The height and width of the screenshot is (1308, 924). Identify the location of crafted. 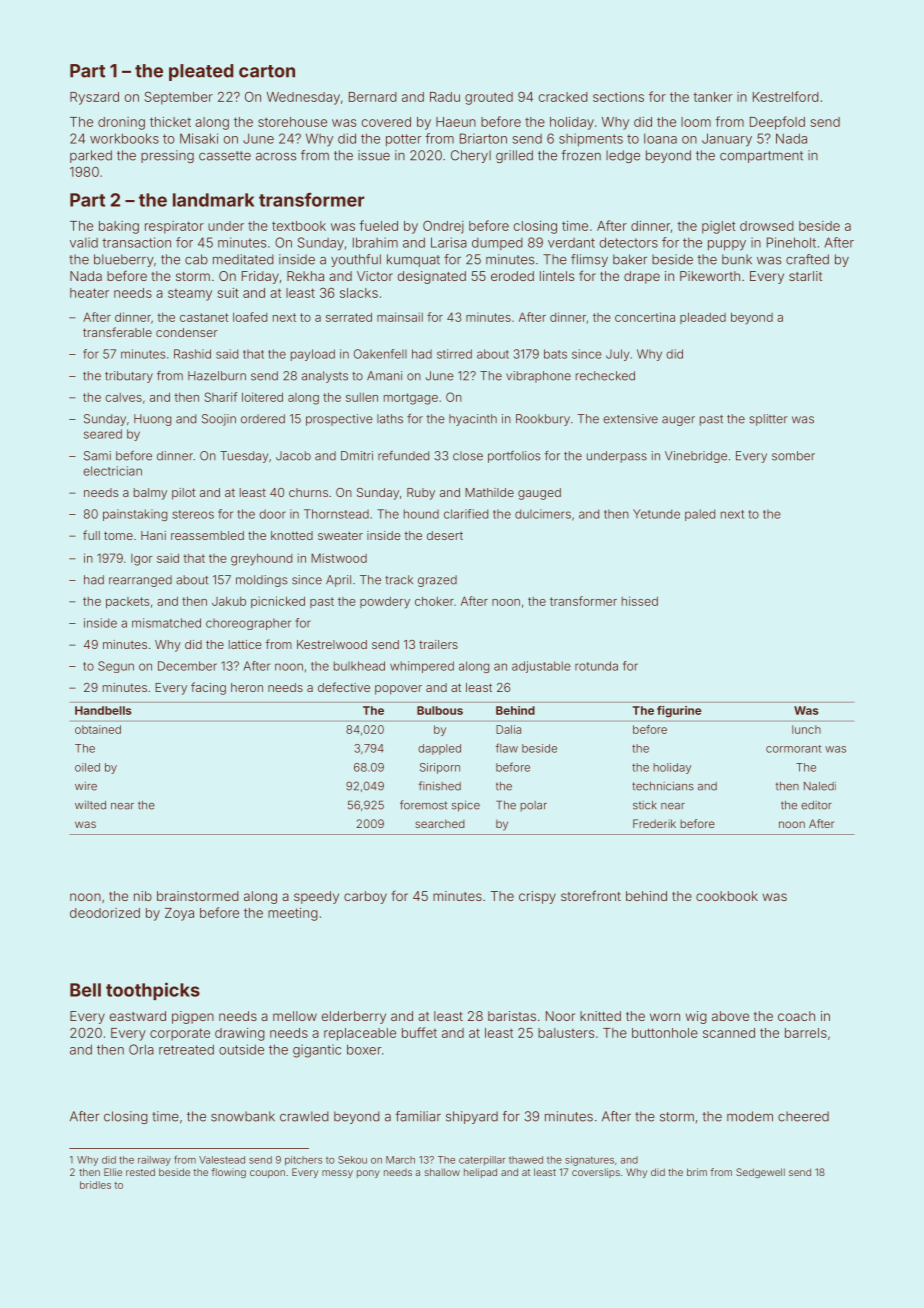
(807, 259).
